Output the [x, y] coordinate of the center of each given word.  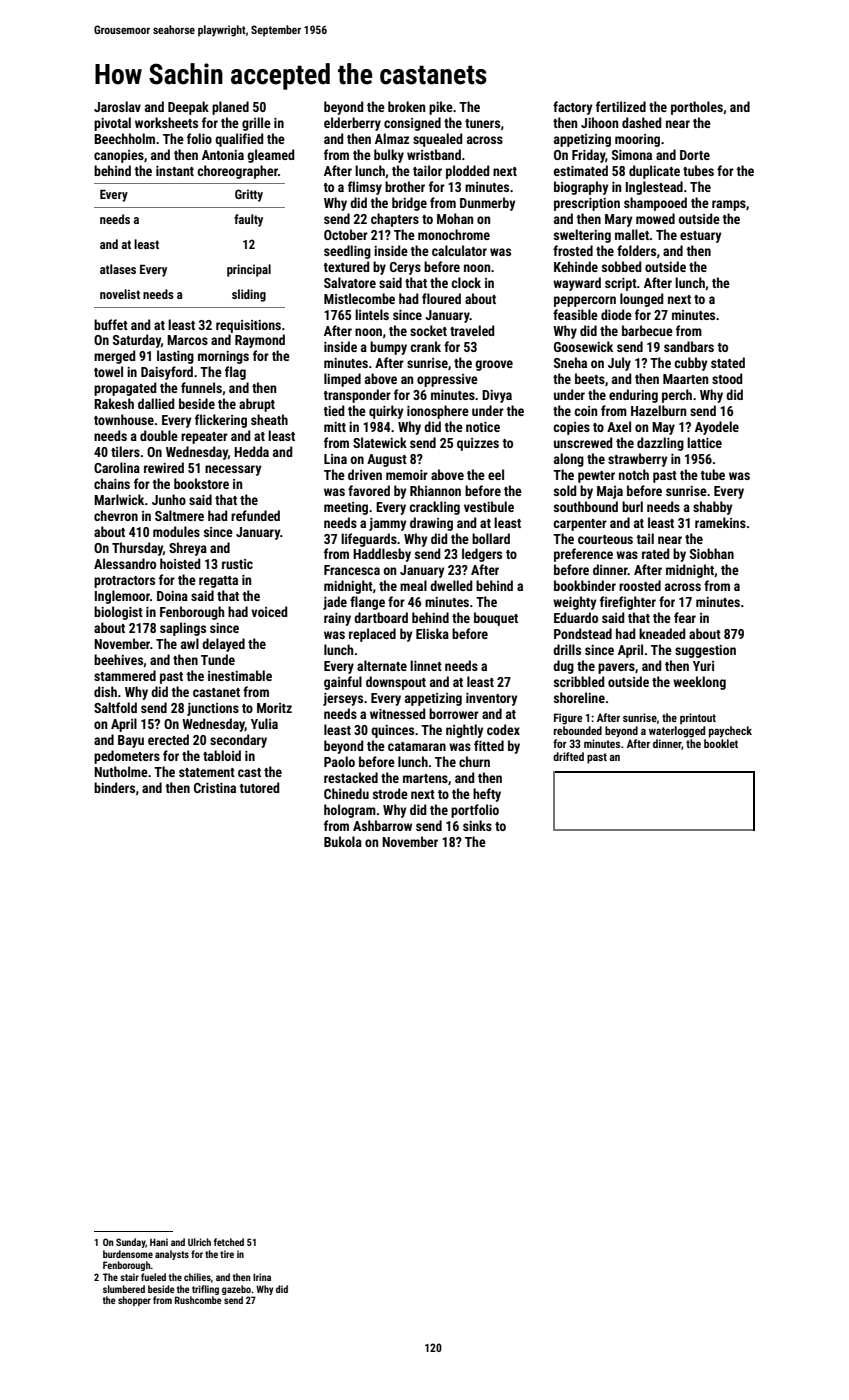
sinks [477, 825]
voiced [269, 611]
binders [114, 787]
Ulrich [199, 1242]
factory [572, 108]
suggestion [705, 651]
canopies [119, 156]
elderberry [352, 124]
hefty [487, 795]
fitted [489, 745]
